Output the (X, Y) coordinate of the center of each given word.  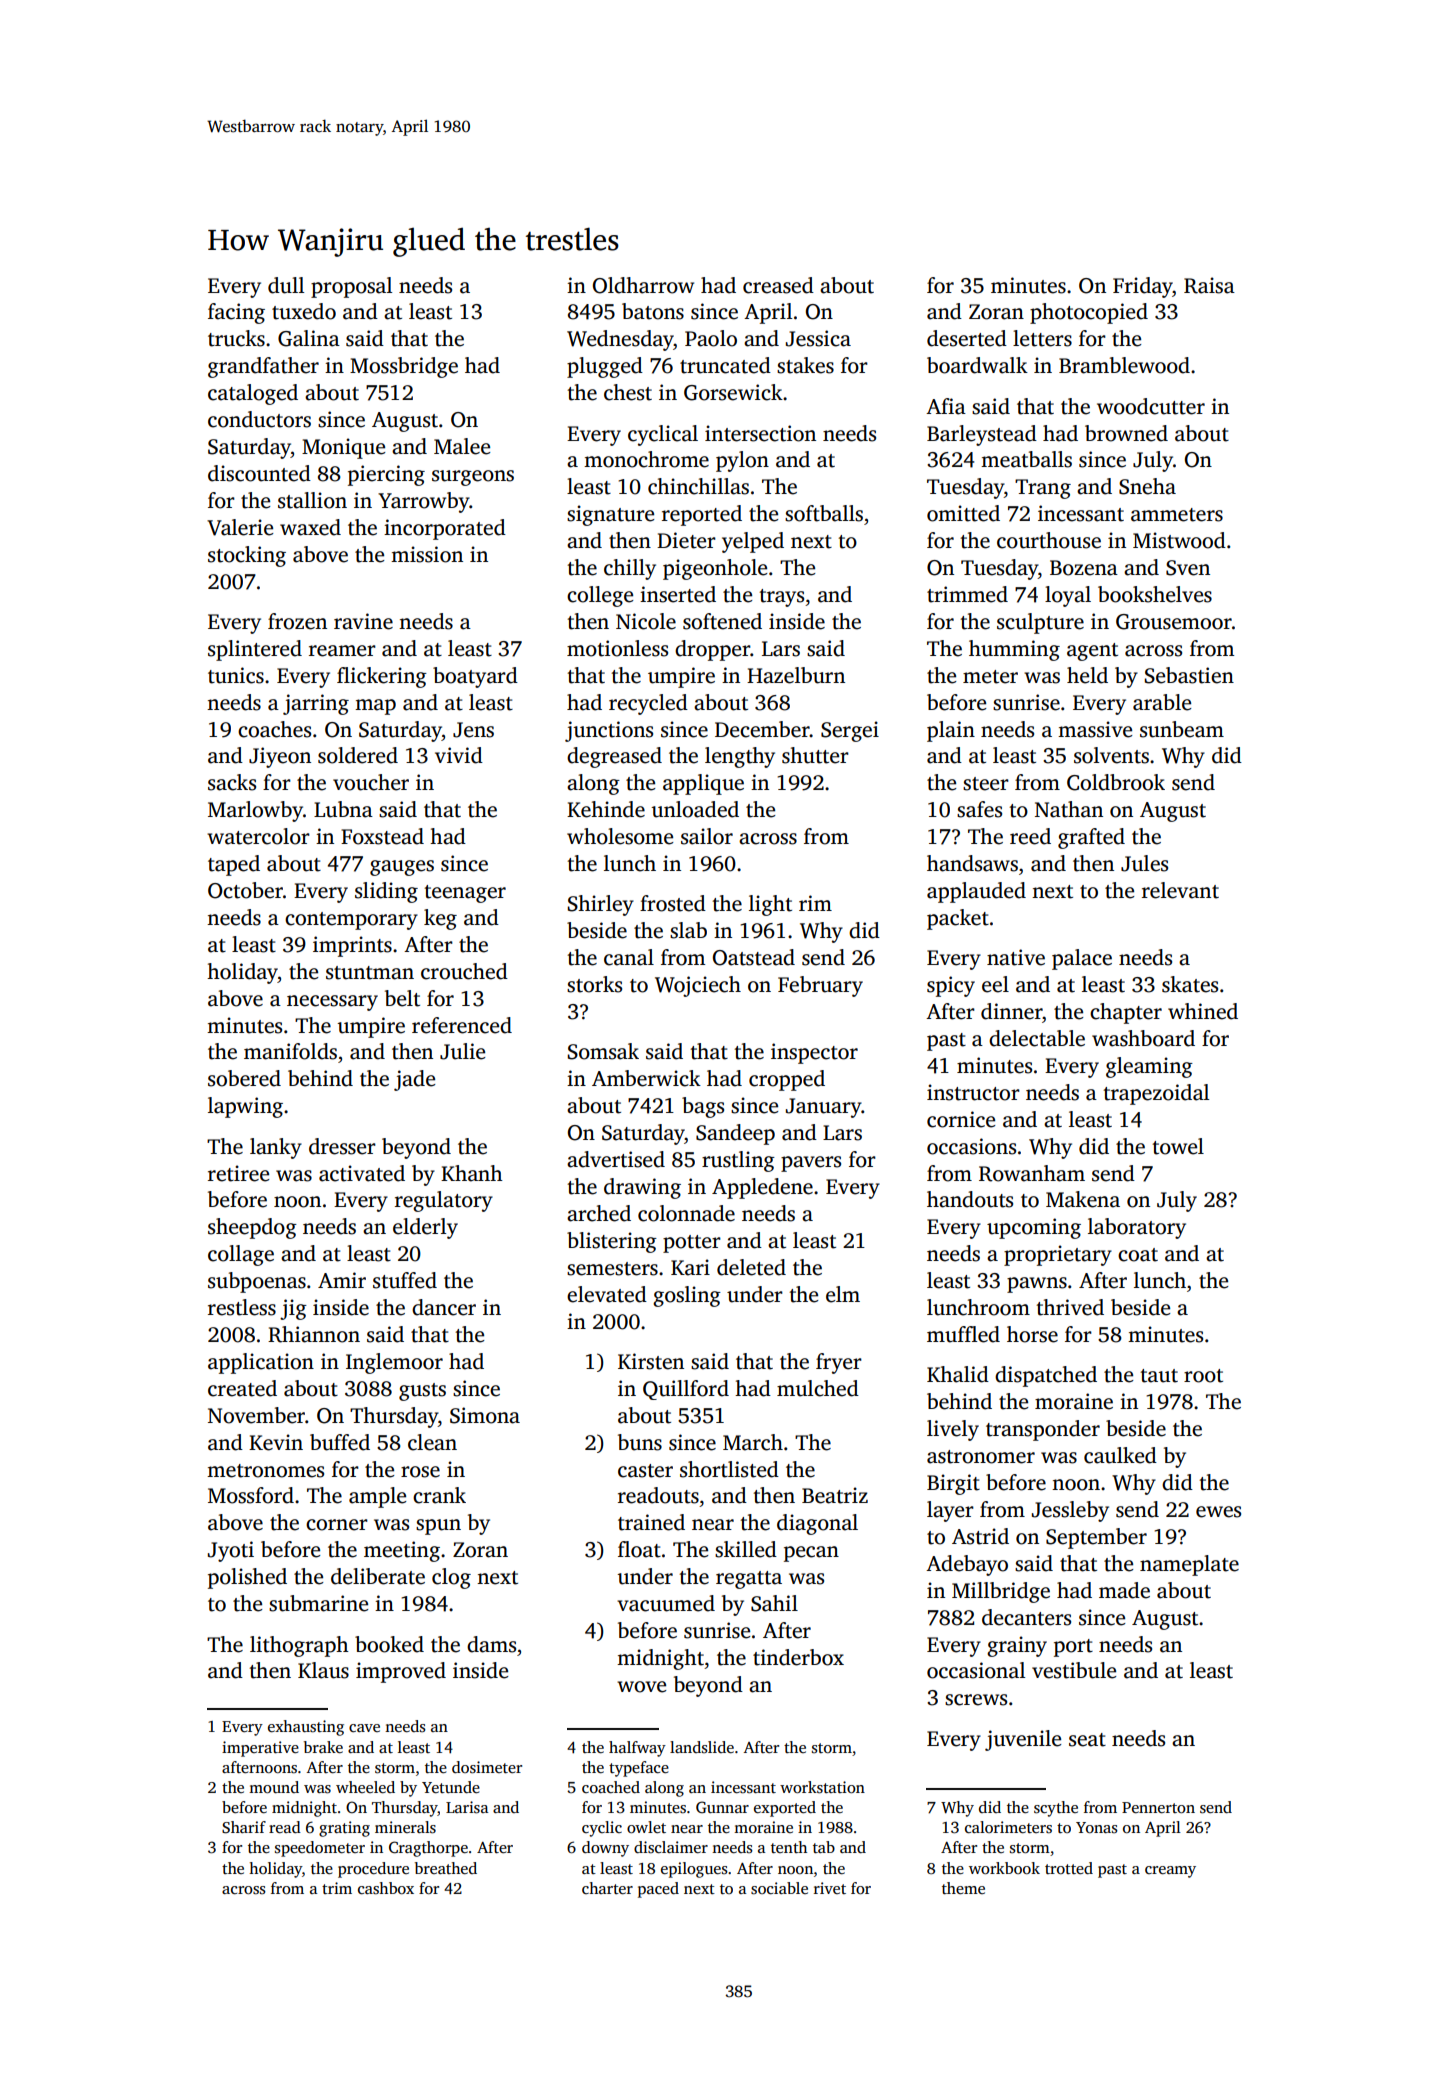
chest (628, 392)
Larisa (467, 1807)
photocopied (1089, 313)
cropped (787, 1080)
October (245, 890)
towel (1178, 1146)
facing (236, 313)
